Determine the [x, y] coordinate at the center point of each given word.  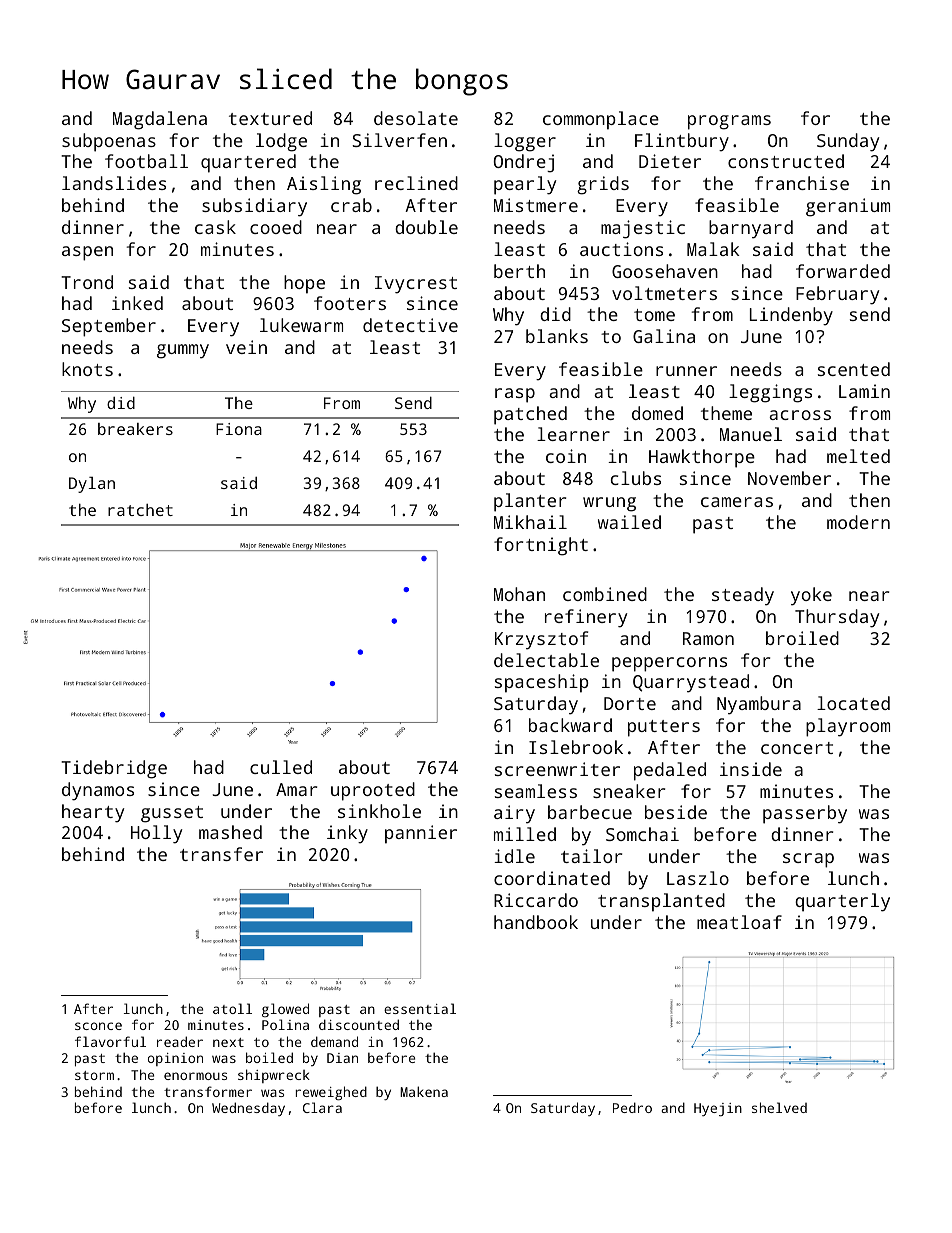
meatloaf [739, 922]
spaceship [542, 683]
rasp [515, 395]
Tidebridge [114, 769]
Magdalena [160, 120]
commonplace [601, 120]
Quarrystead [691, 683]
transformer [208, 1091]
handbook [536, 922]
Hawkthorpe [702, 458]
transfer [221, 854]
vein [246, 347]
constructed [786, 161]
